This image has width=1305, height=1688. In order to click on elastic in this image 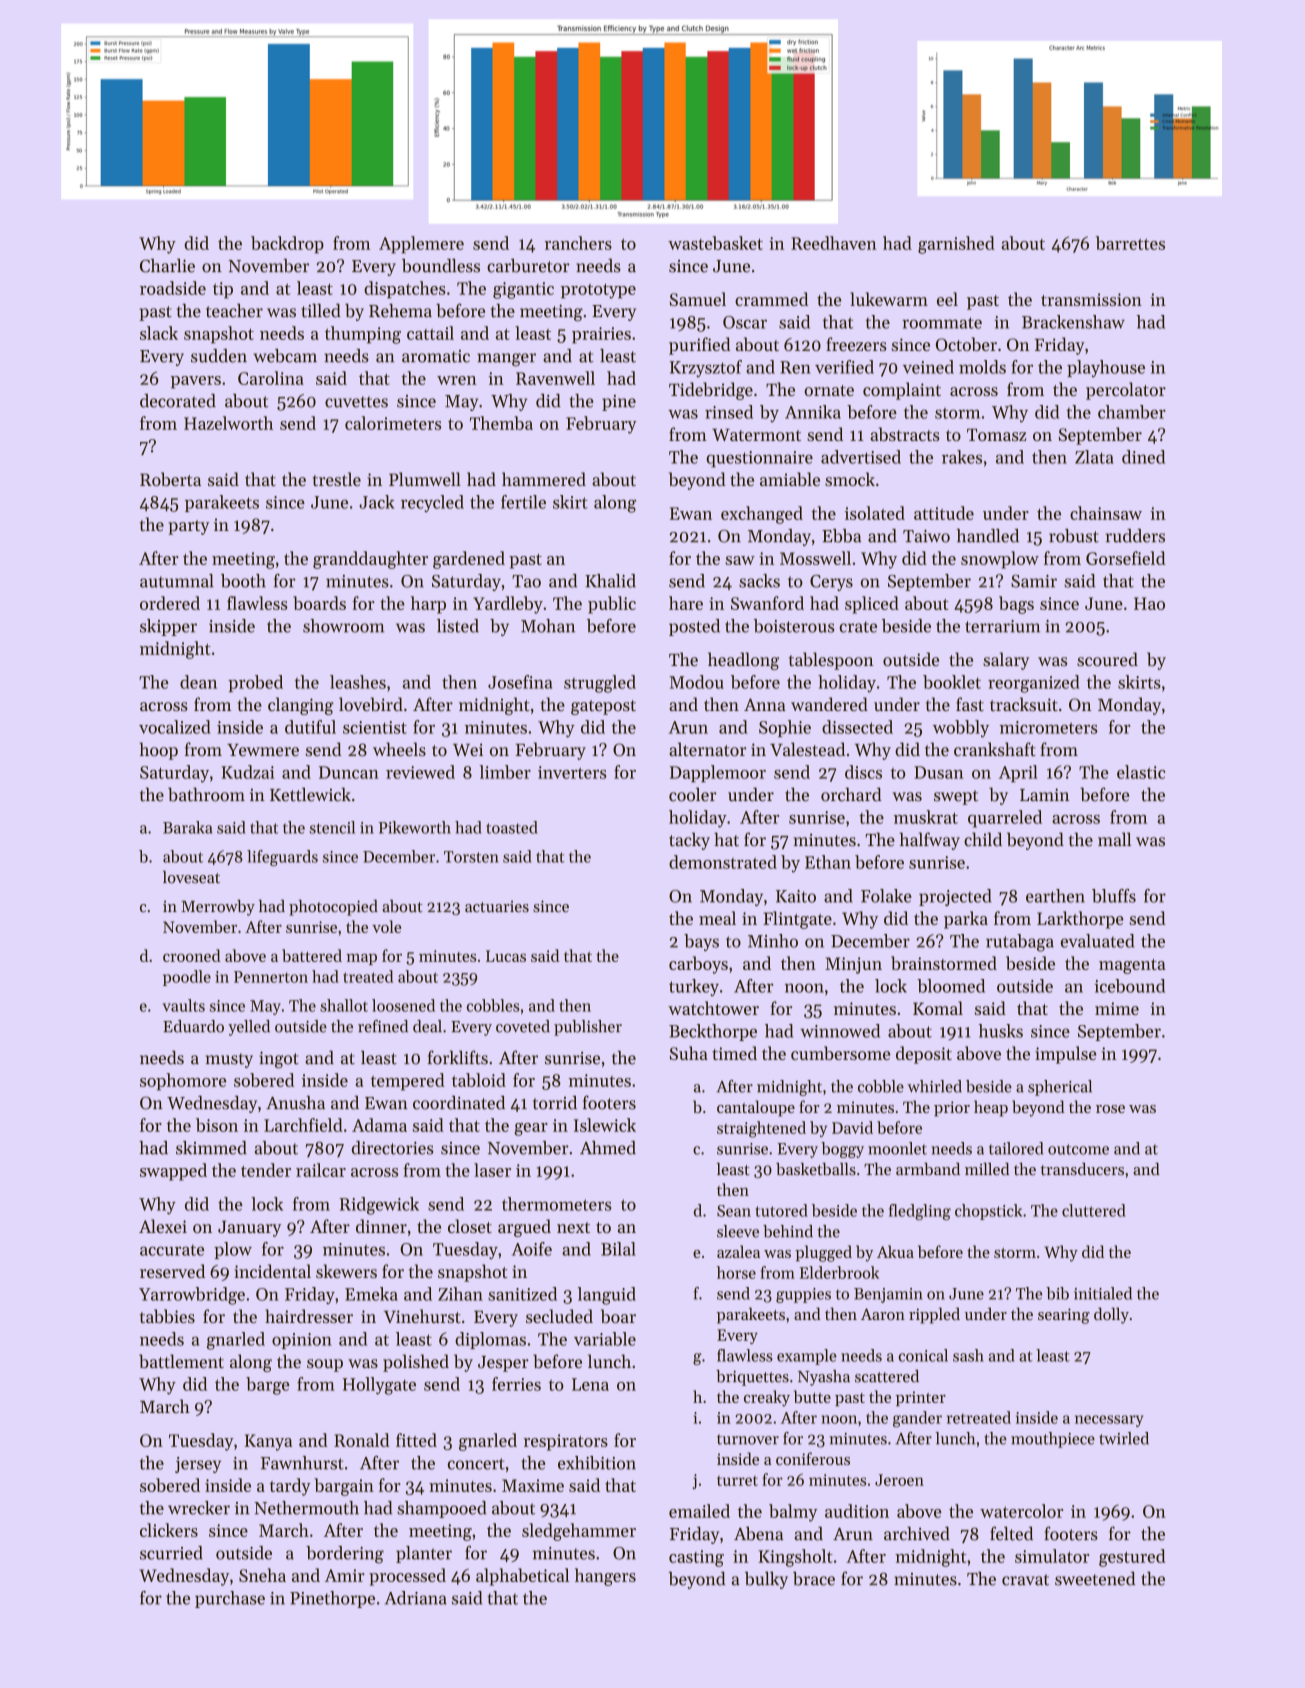, I will do `click(1141, 772)`.
